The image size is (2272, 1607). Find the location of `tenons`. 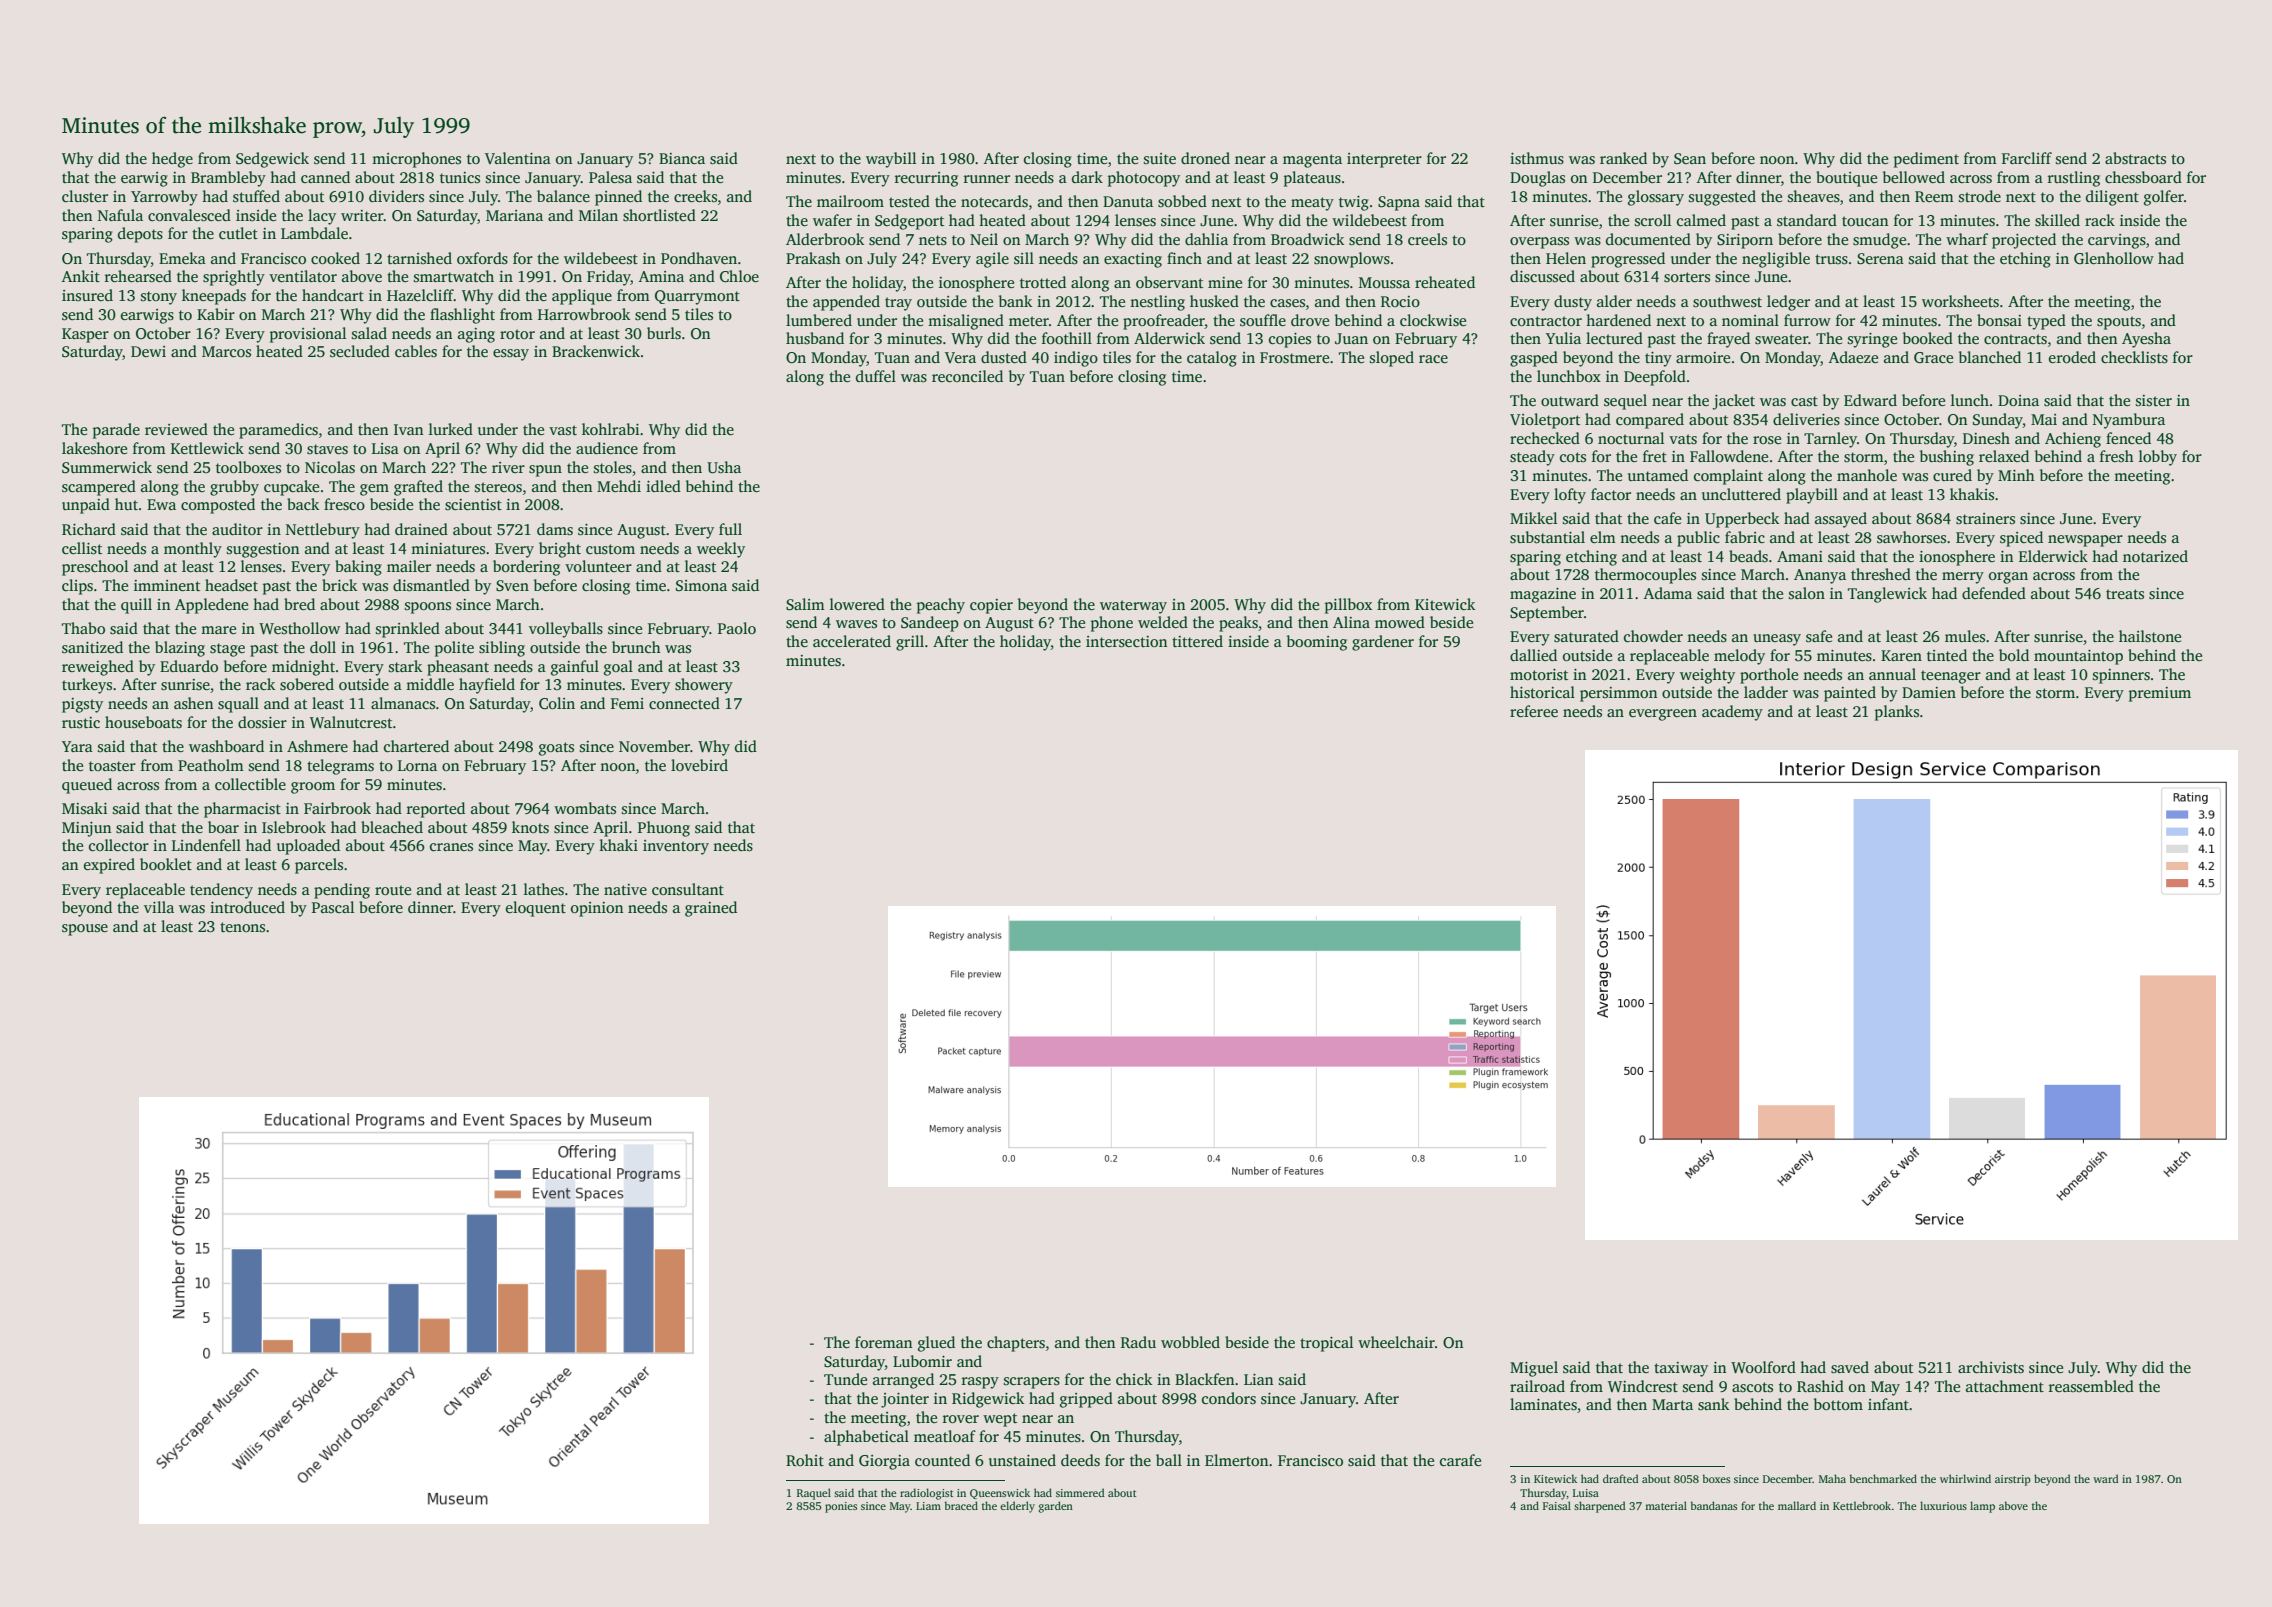

tenons is located at coordinates (242, 927).
